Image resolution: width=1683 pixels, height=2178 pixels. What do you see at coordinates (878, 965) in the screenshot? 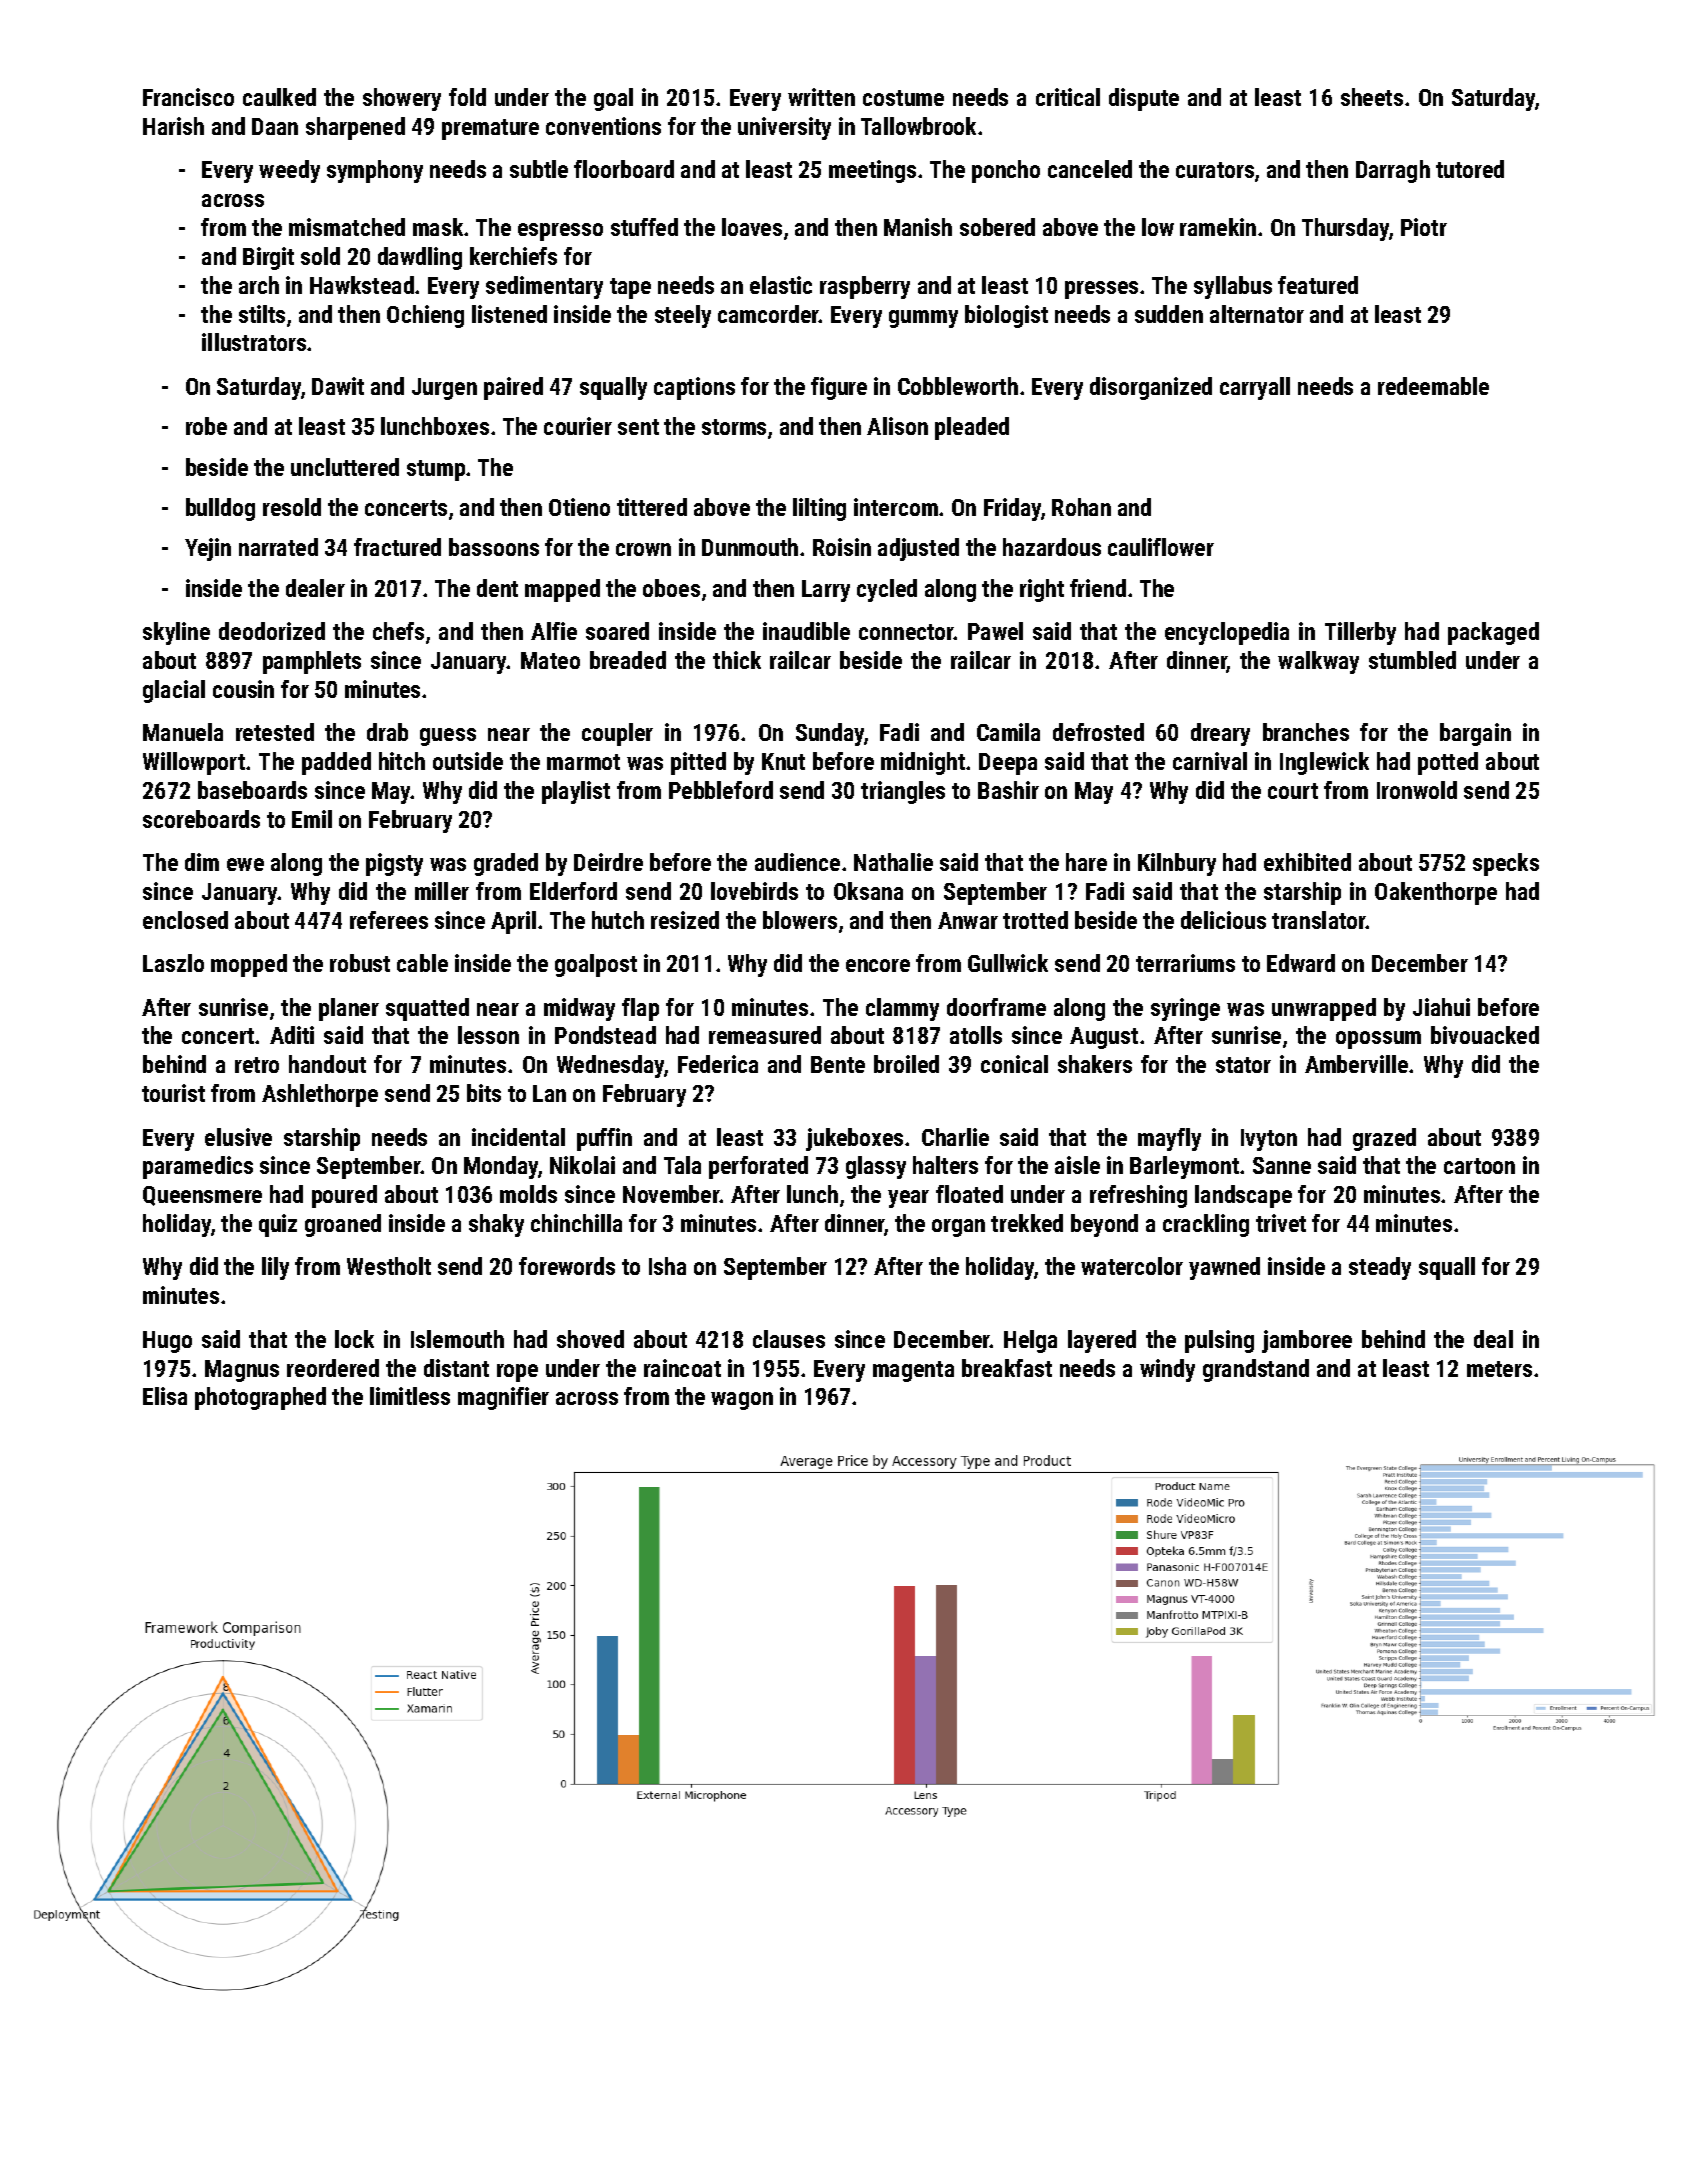
I see `encore` at bounding box center [878, 965].
